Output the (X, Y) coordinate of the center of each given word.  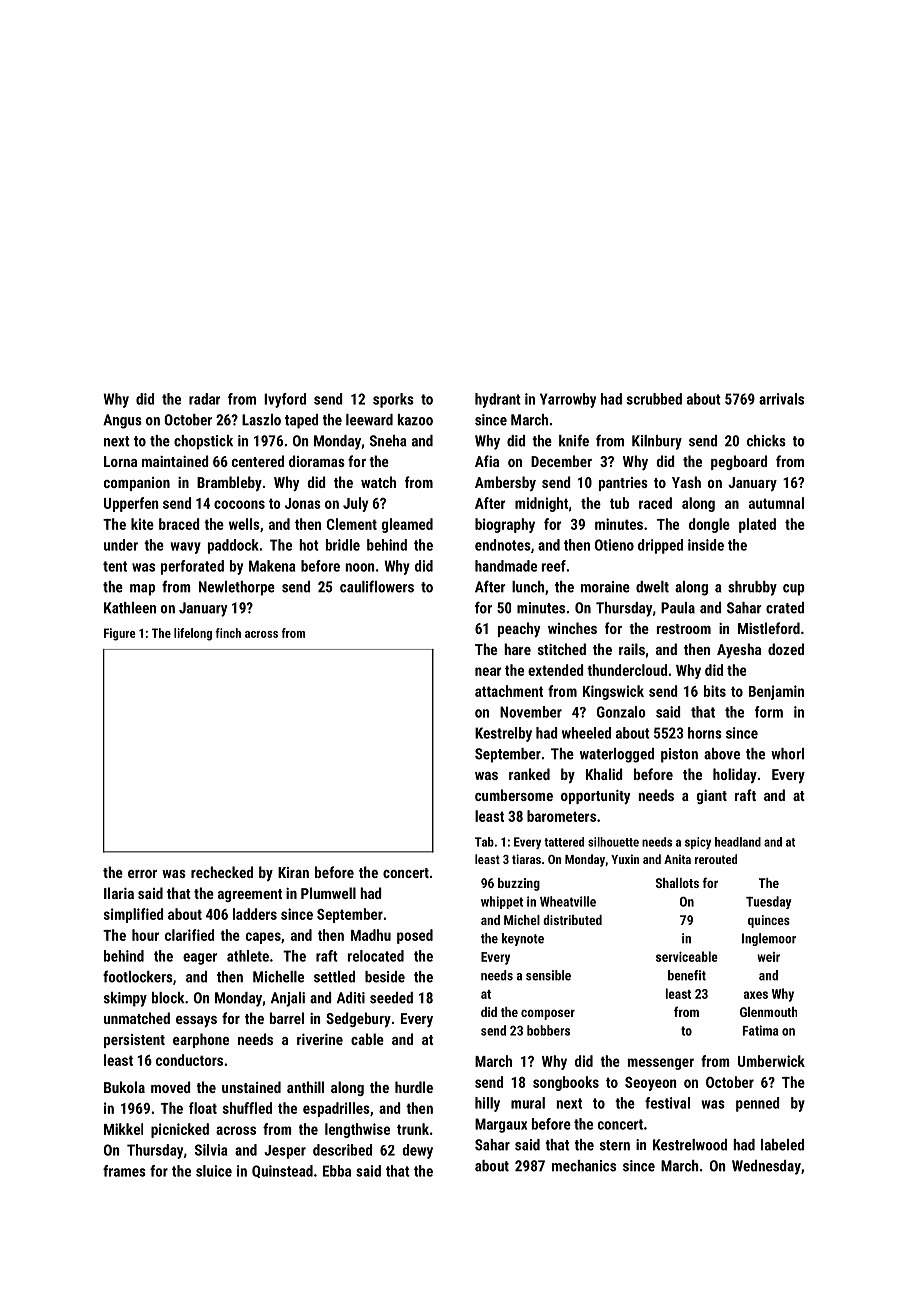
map (142, 590)
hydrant (498, 400)
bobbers (548, 1030)
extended (556, 670)
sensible (548, 975)
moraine (605, 587)
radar (204, 399)
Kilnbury (657, 442)
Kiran (293, 872)
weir (768, 957)
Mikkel (123, 1129)
